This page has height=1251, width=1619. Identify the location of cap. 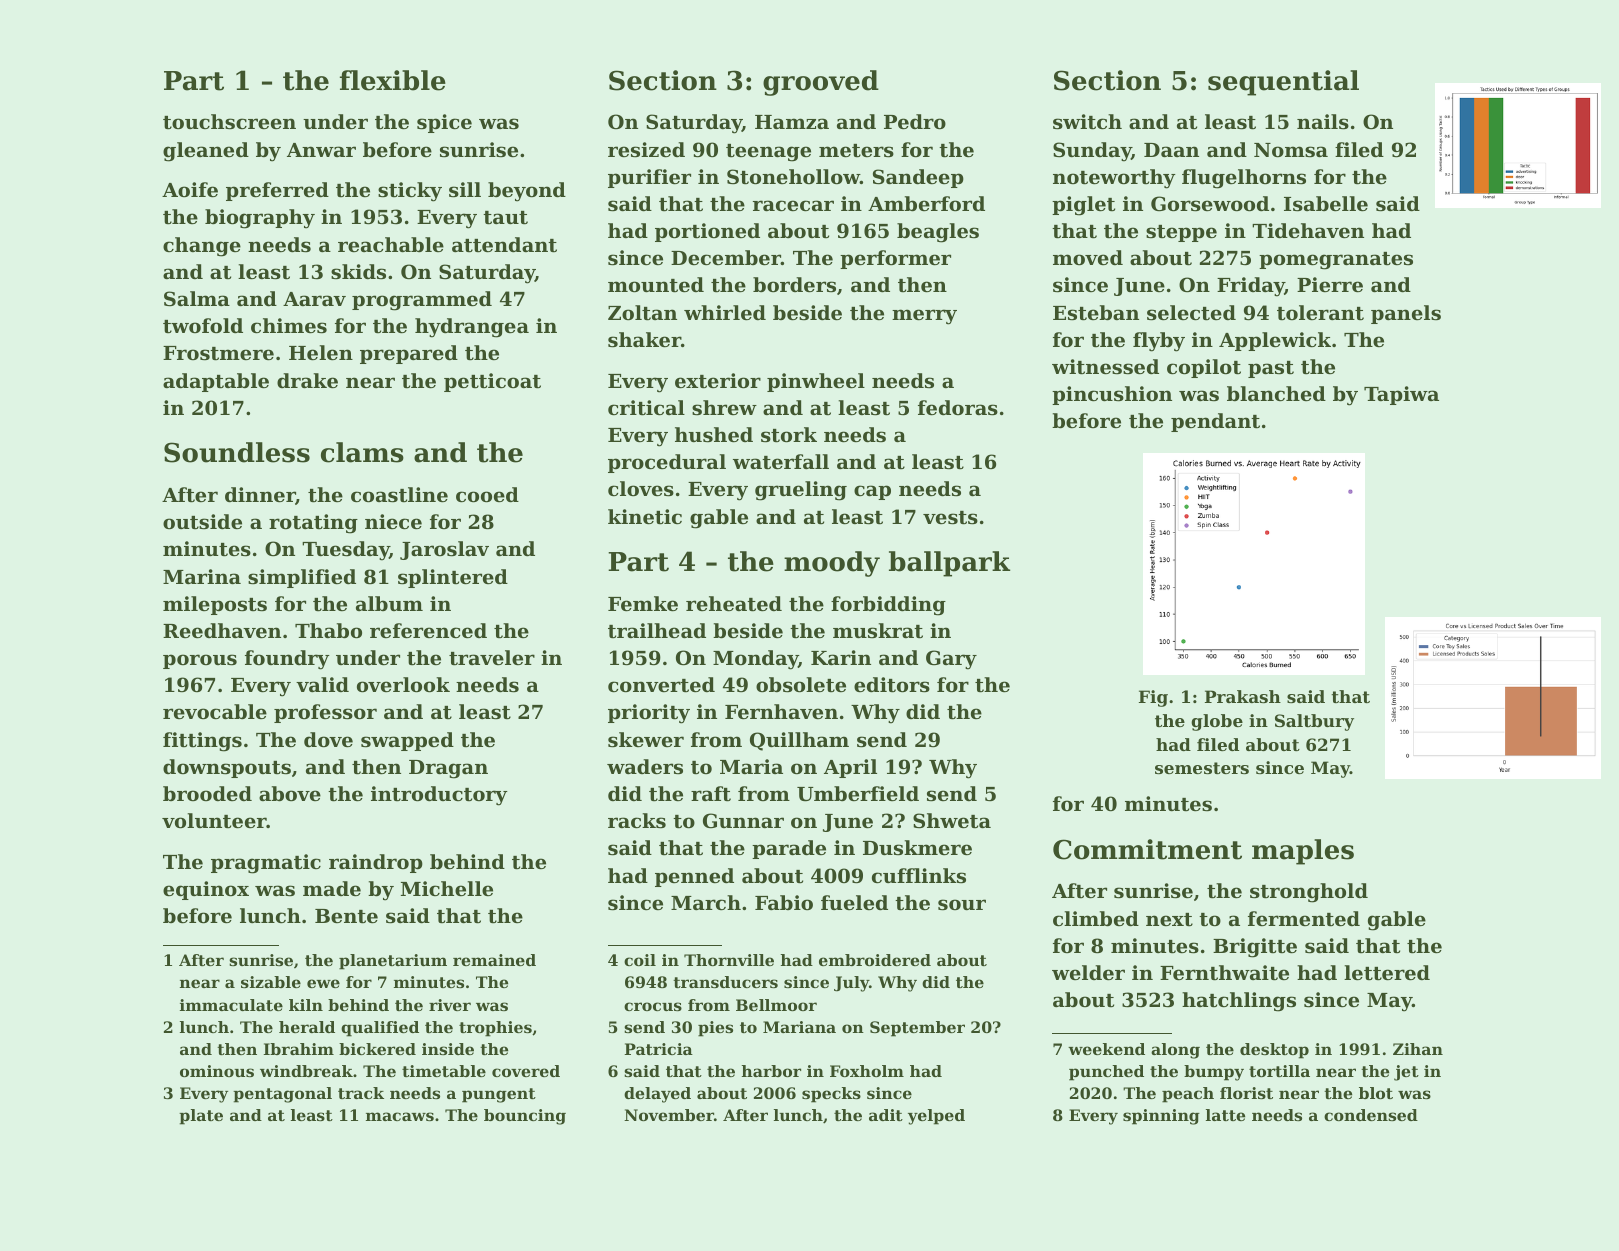
(872, 492).
